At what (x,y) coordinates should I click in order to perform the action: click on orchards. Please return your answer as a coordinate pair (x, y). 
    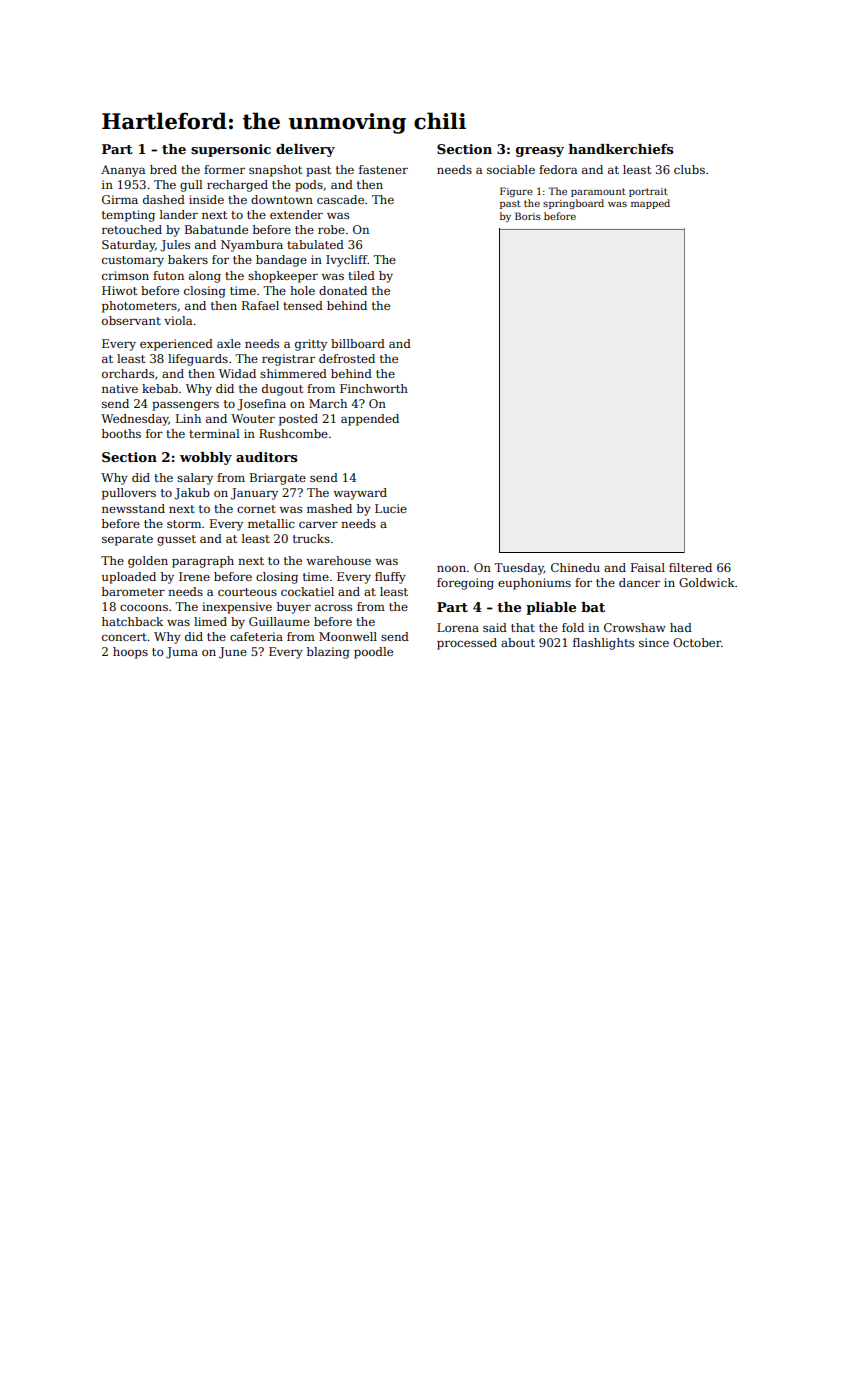
    Looking at the image, I should click on (128, 373).
